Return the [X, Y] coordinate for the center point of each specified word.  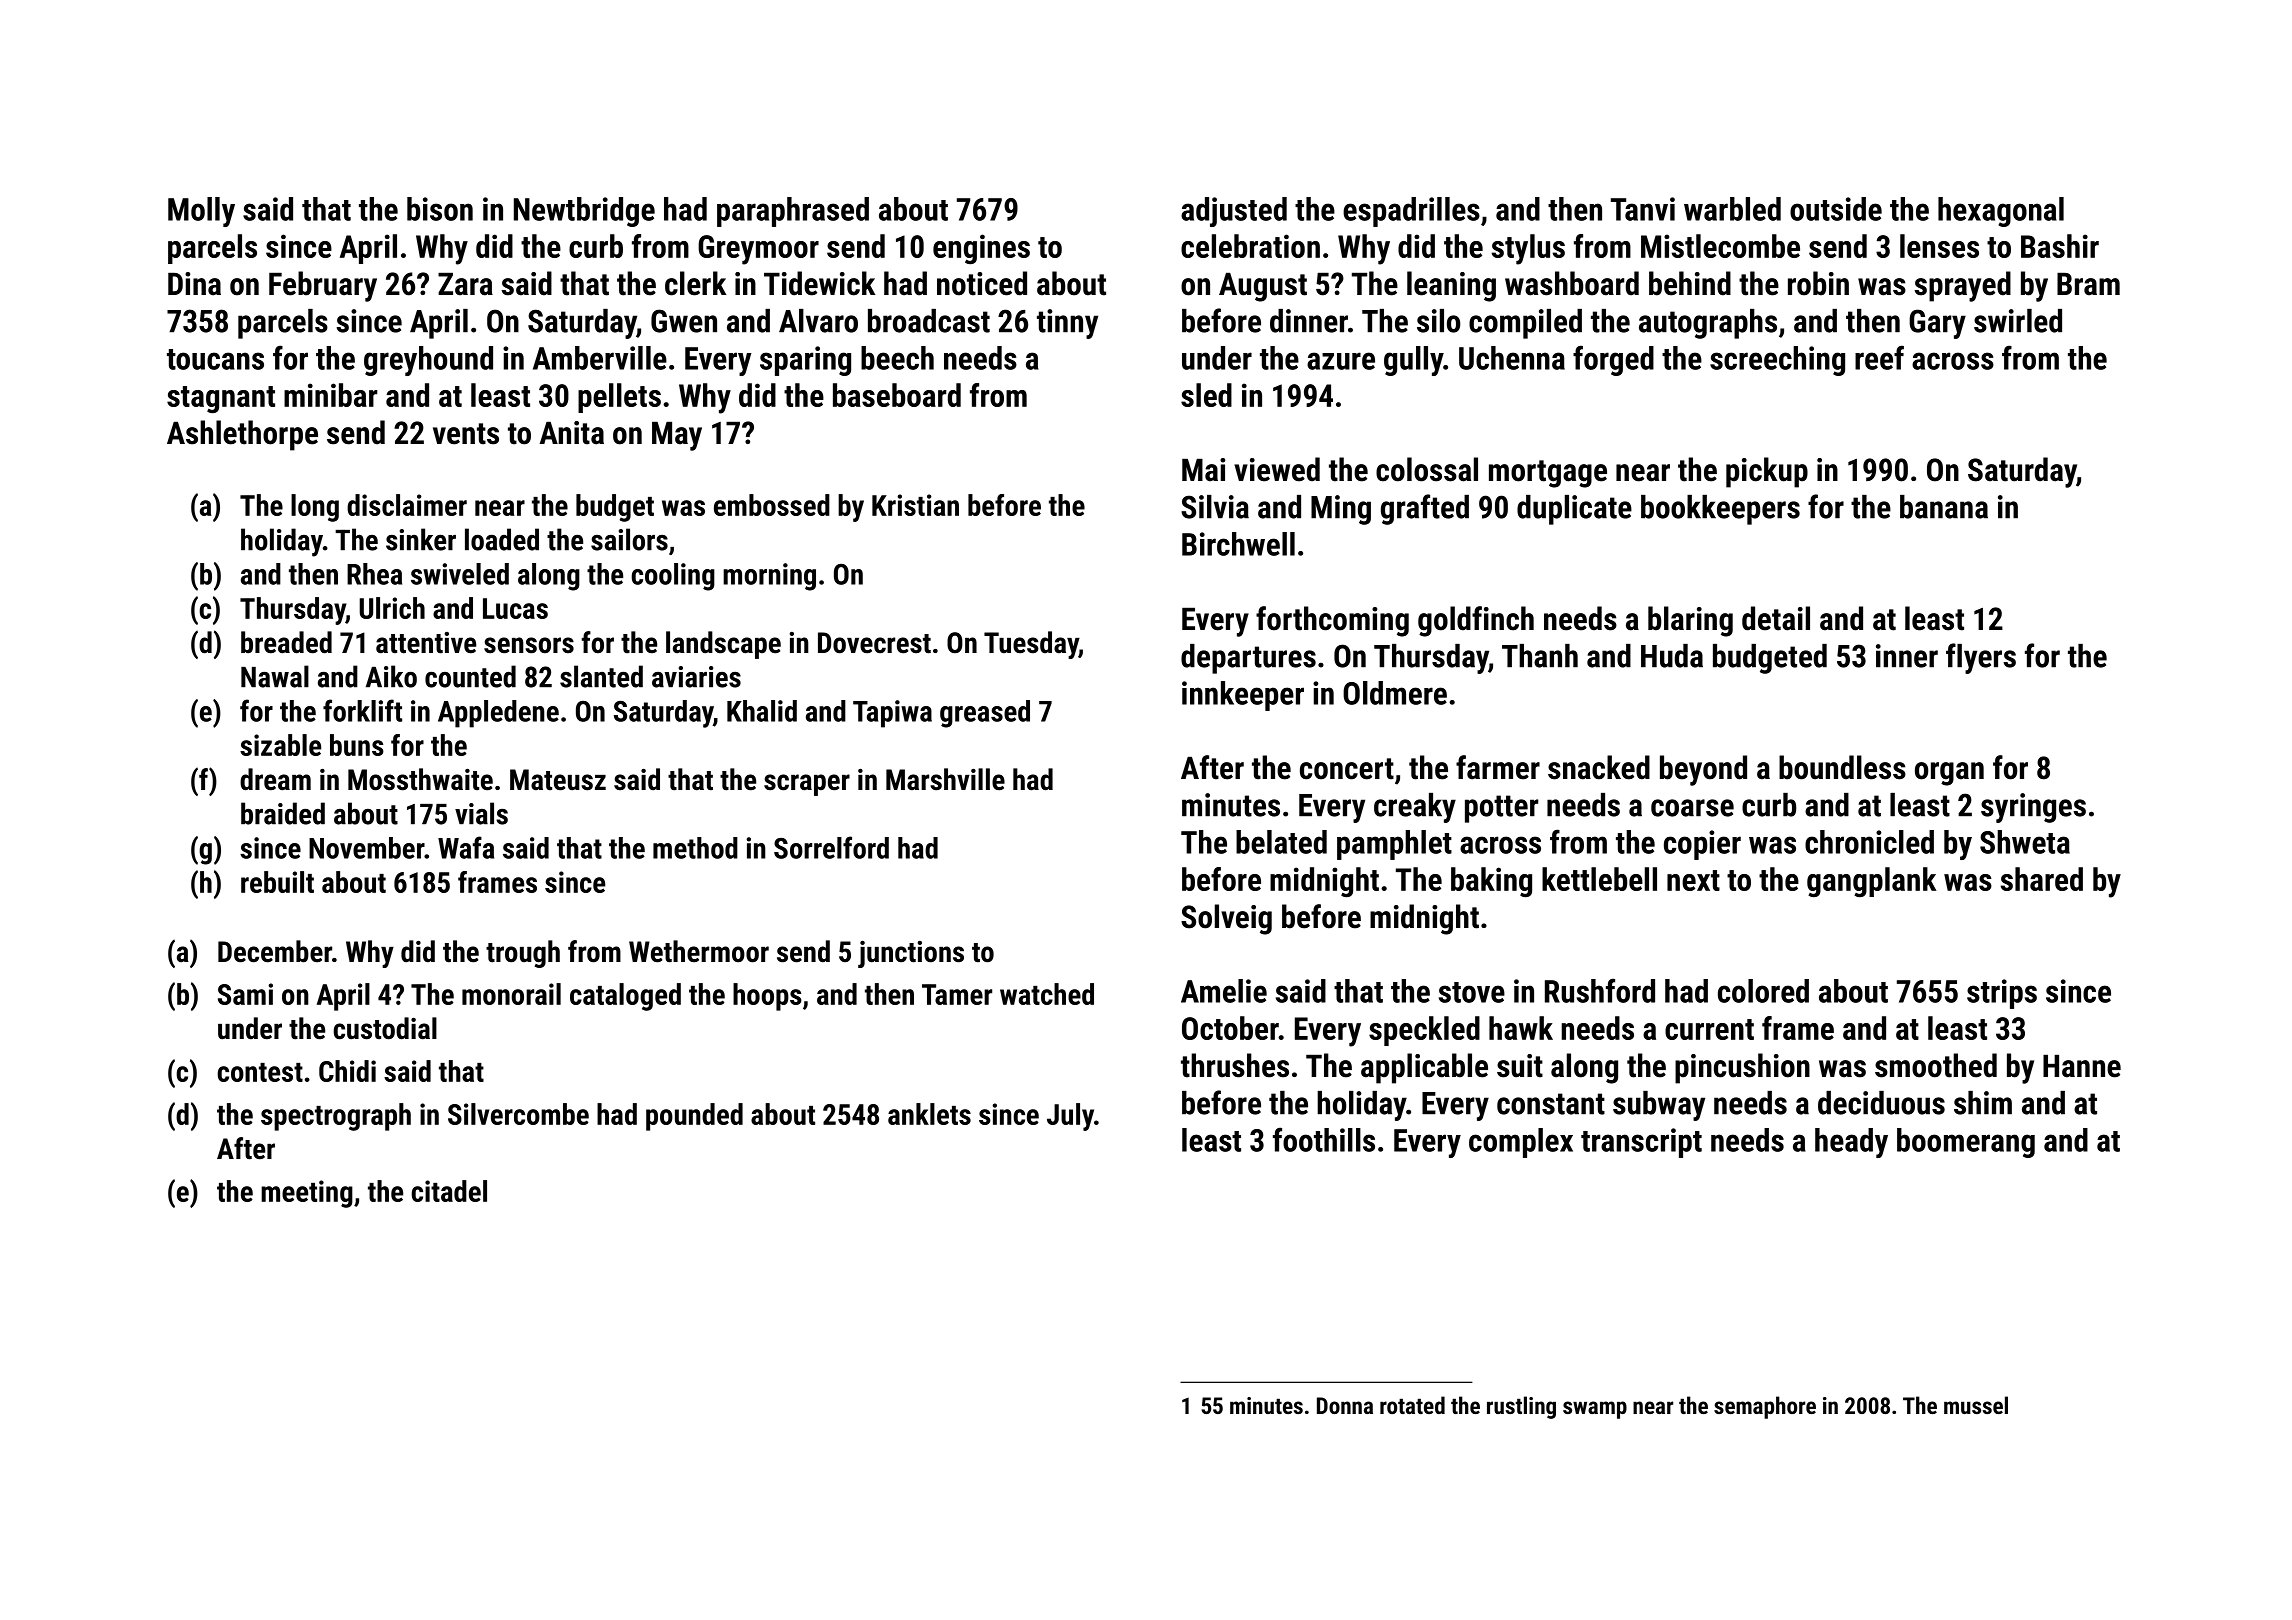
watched [1047, 994]
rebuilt [277, 882]
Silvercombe [518, 1114]
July [1070, 1117]
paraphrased [793, 212]
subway [1659, 1106]
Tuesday [1031, 645]
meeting [307, 1194]
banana [1944, 507]
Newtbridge [584, 212]
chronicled [1869, 842]
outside [1836, 209]
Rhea [374, 574]
